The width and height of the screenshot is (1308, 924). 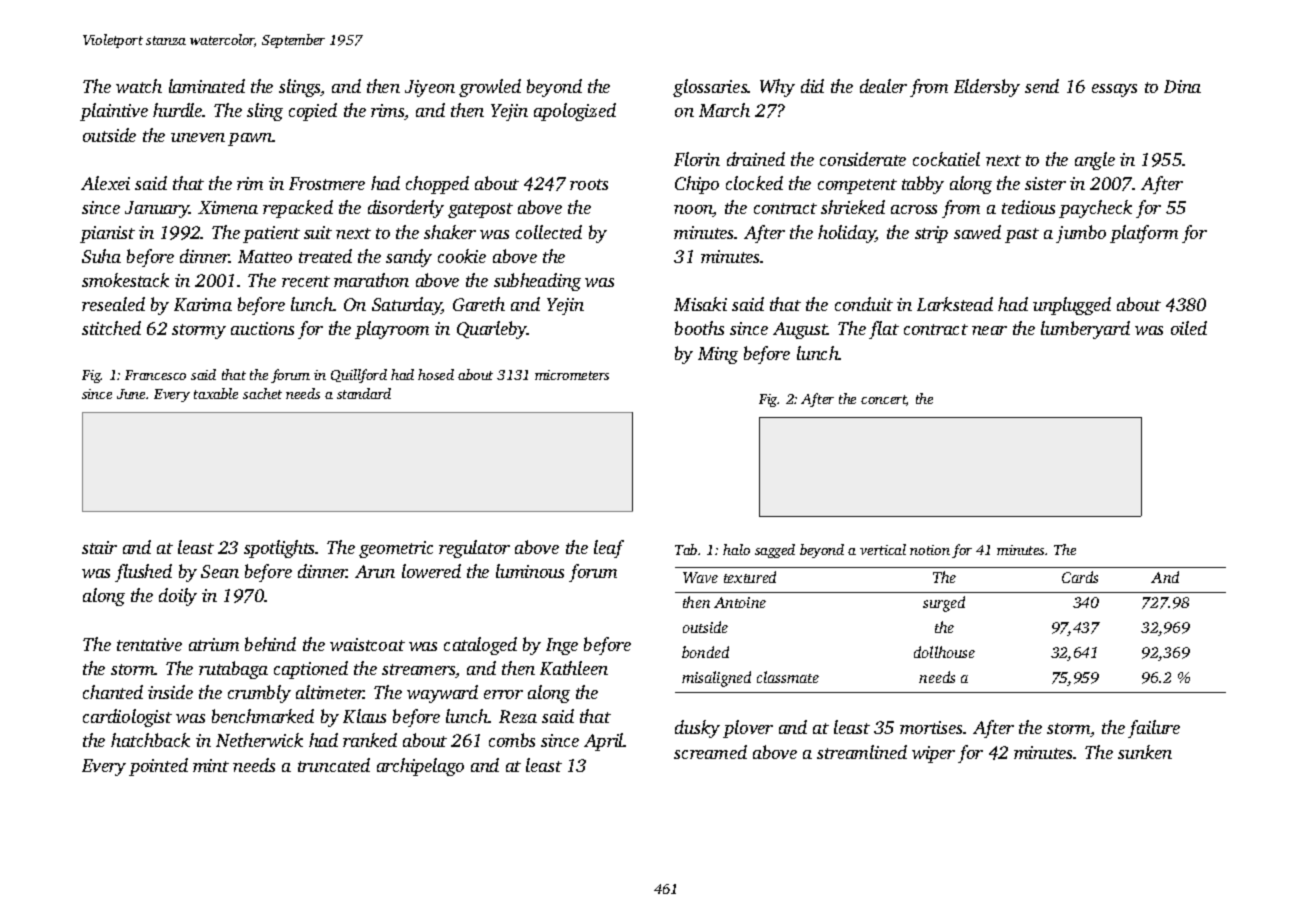 I want to click on send, so click(x=1042, y=86).
